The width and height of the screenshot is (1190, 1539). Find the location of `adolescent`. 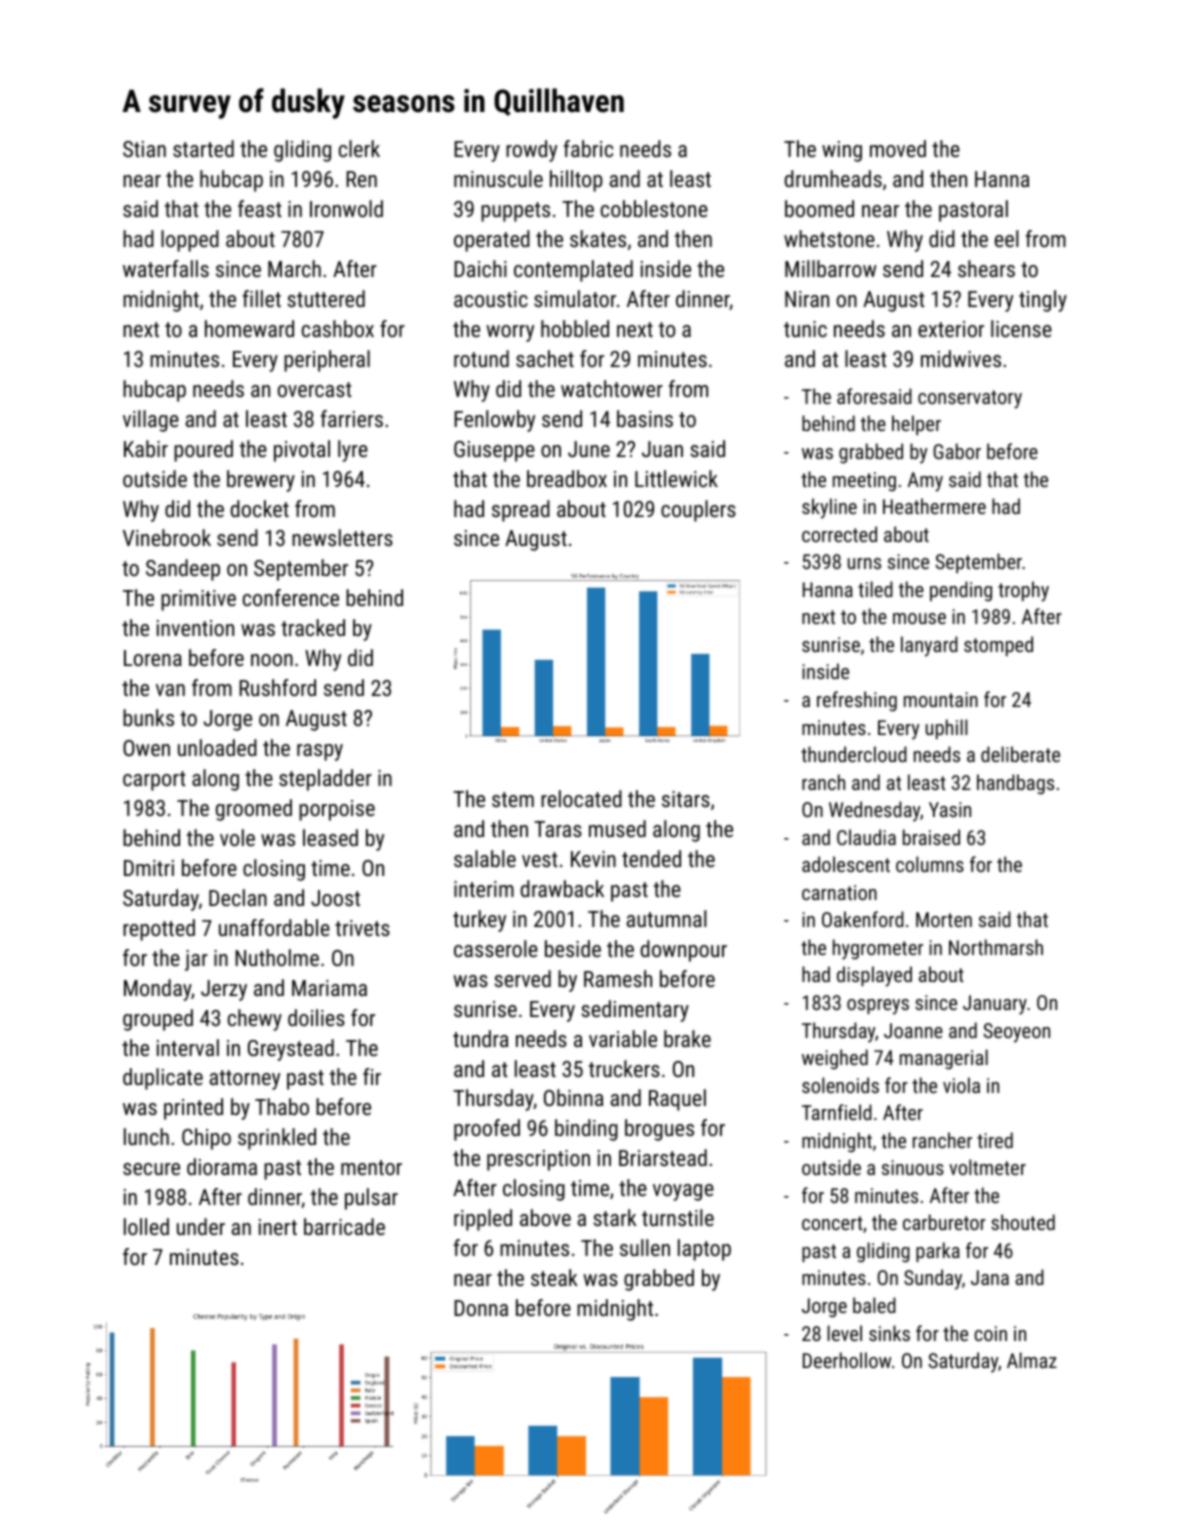

adolescent is located at coordinates (846, 864).
